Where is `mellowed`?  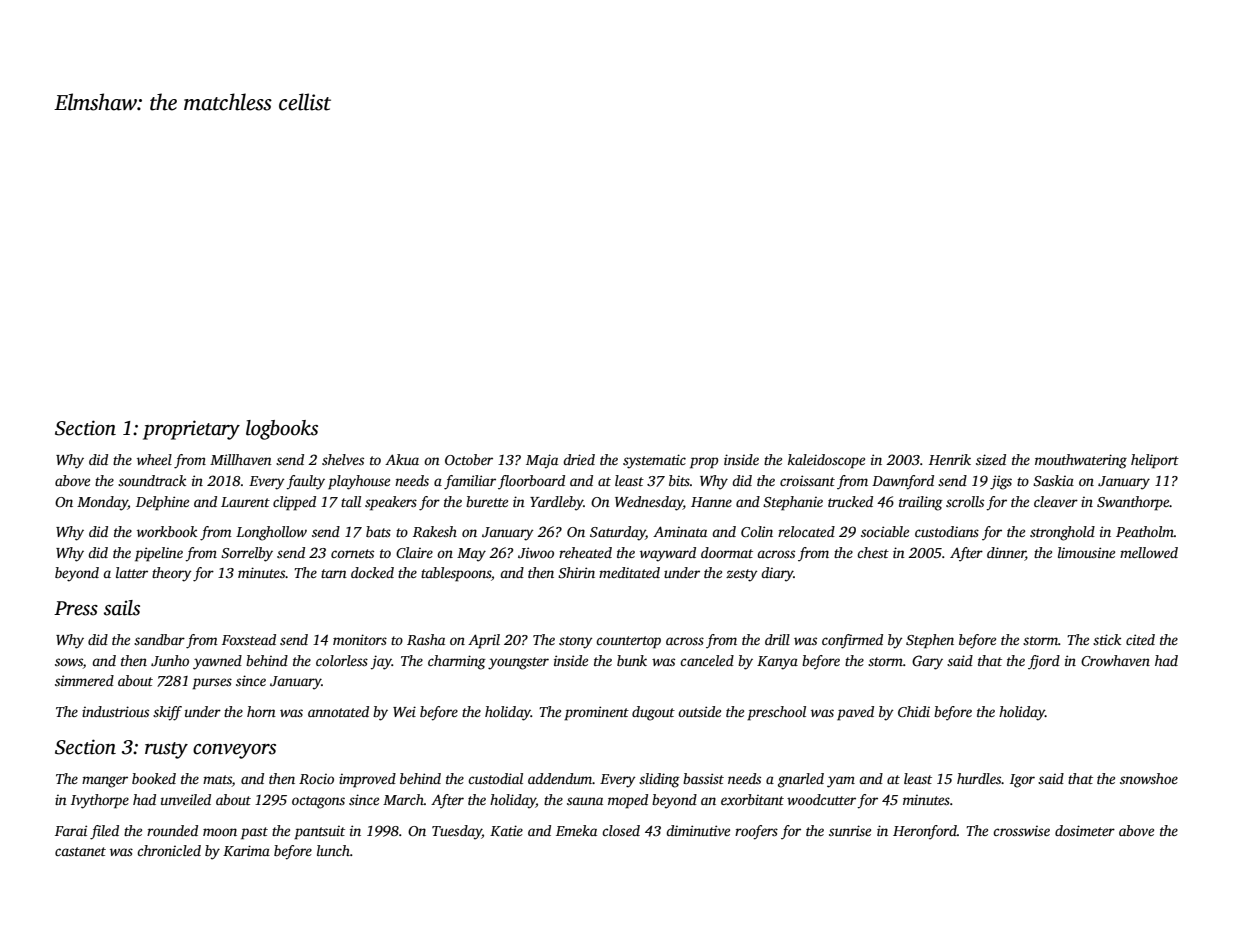 mellowed is located at coordinates (1149, 552).
